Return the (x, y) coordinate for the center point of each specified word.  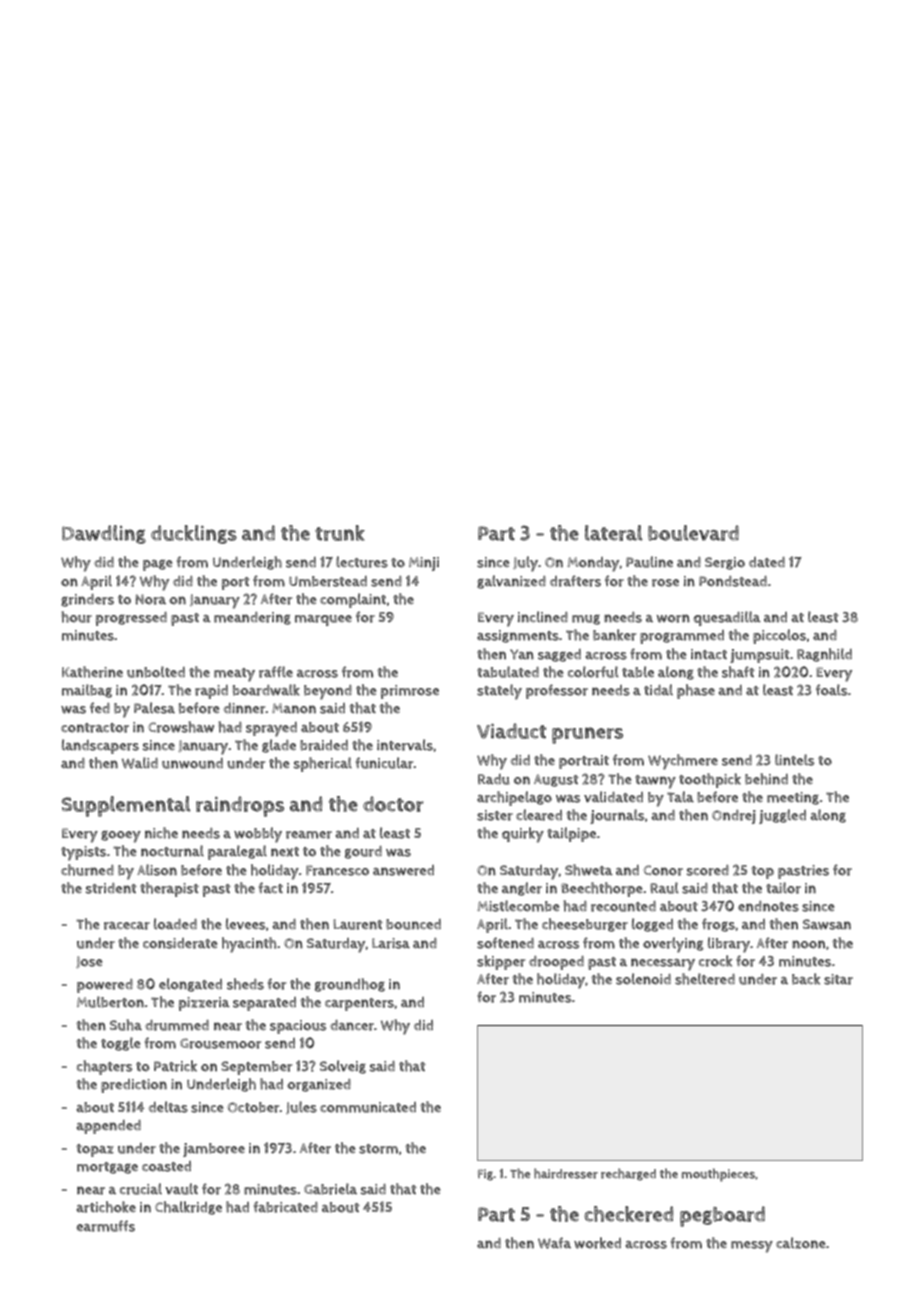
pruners (587, 735)
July (525, 564)
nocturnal (172, 851)
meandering (252, 618)
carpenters (359, 1004)
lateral (613, 533)
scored (708, 870)
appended (108, 1127)
